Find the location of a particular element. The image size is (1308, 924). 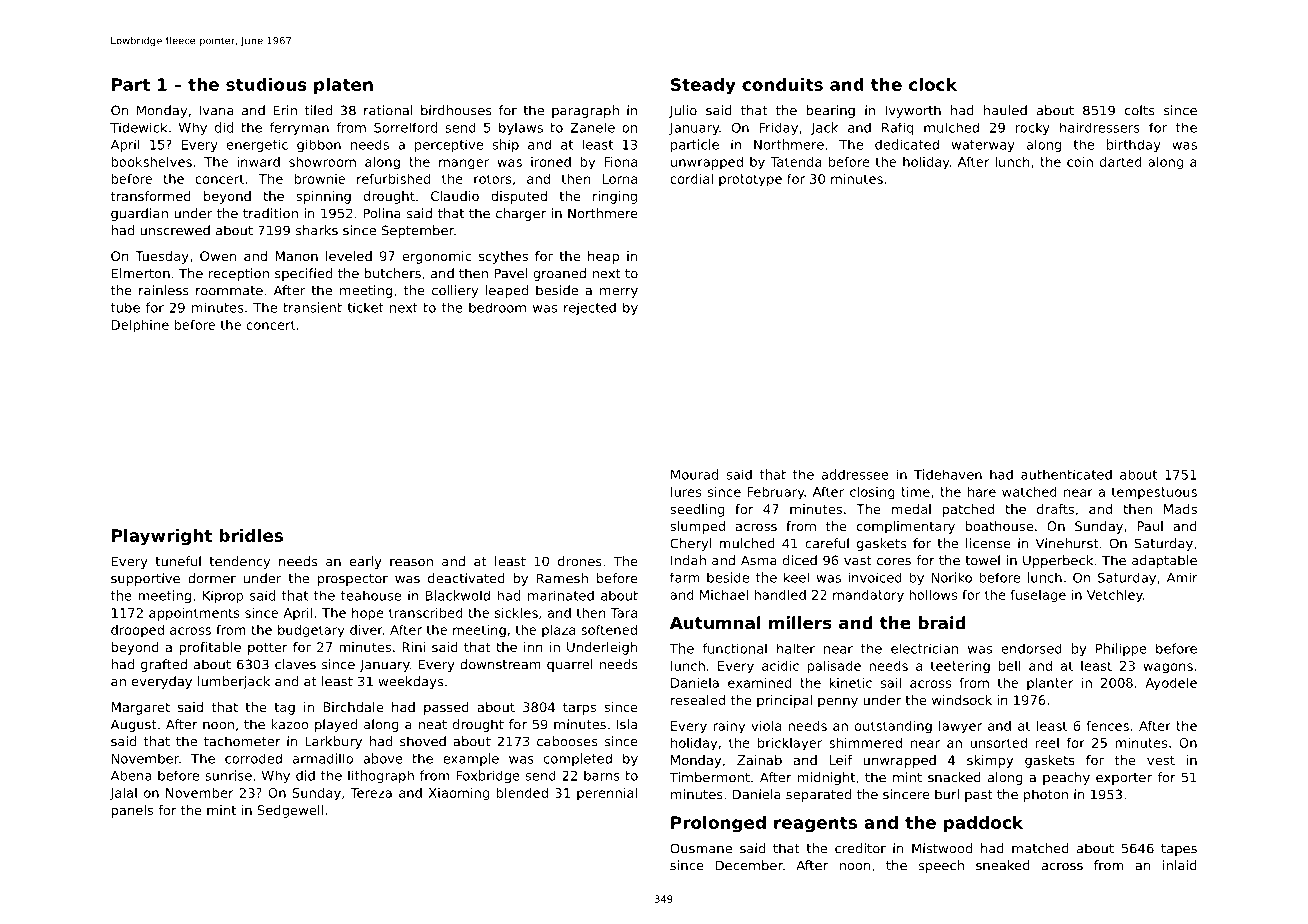

platen is located at coordinates (343, 86).
